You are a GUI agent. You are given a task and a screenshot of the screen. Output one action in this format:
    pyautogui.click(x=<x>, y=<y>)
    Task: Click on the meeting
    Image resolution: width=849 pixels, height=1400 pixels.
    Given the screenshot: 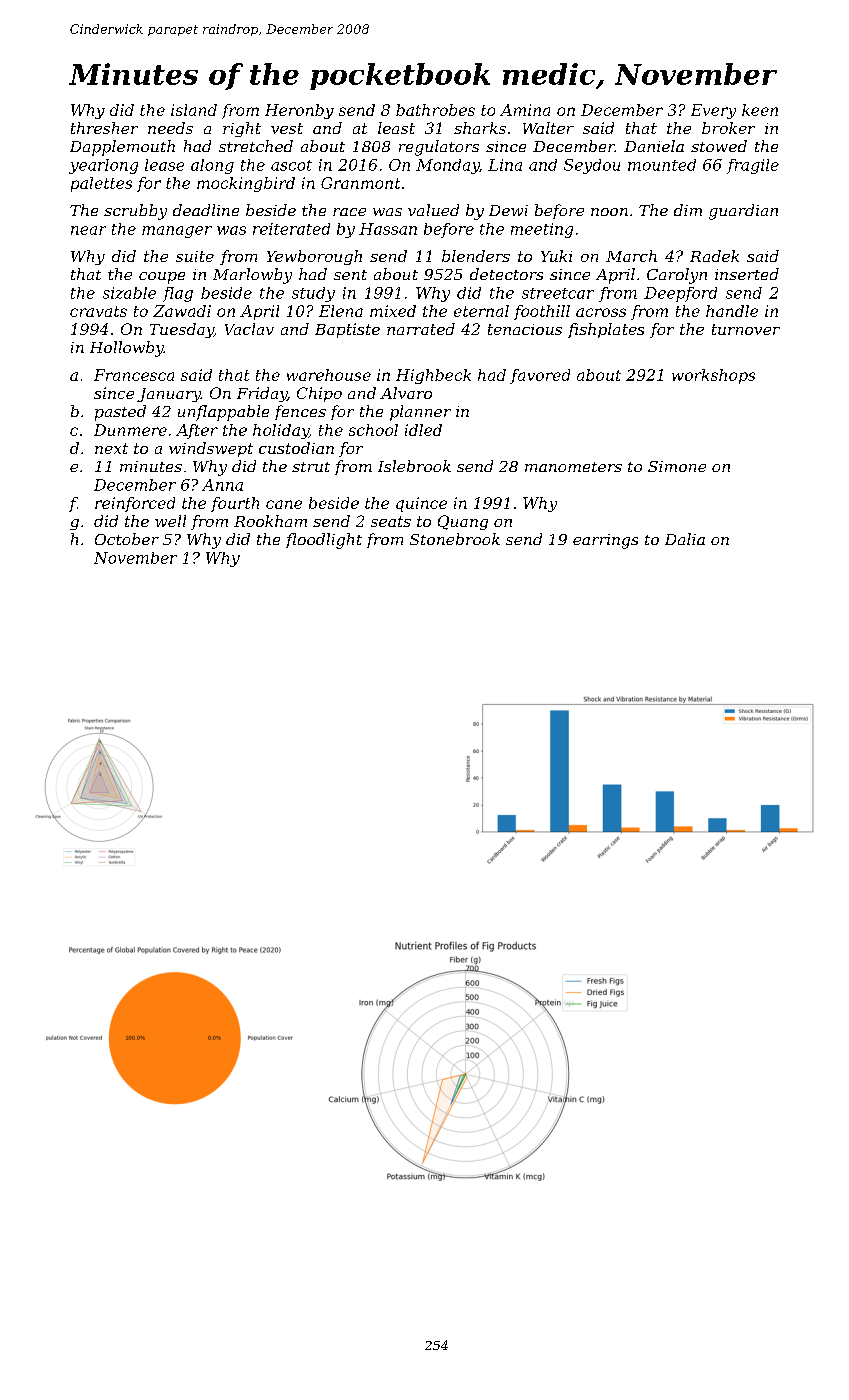 What is the action you would take?
    pyautogui.click(x=542, y=230)
